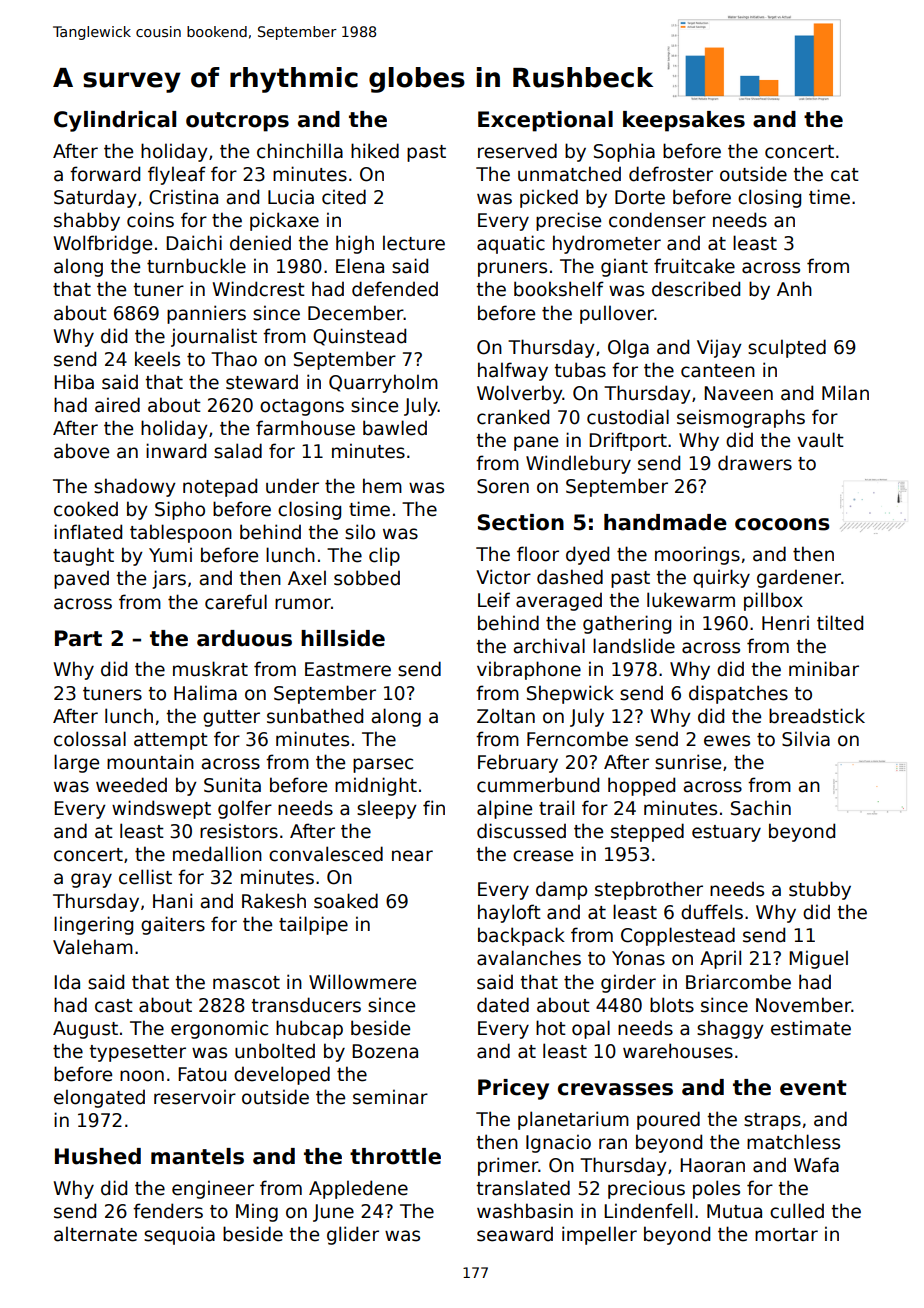  I want to click on halfway, so click(513, 371).
